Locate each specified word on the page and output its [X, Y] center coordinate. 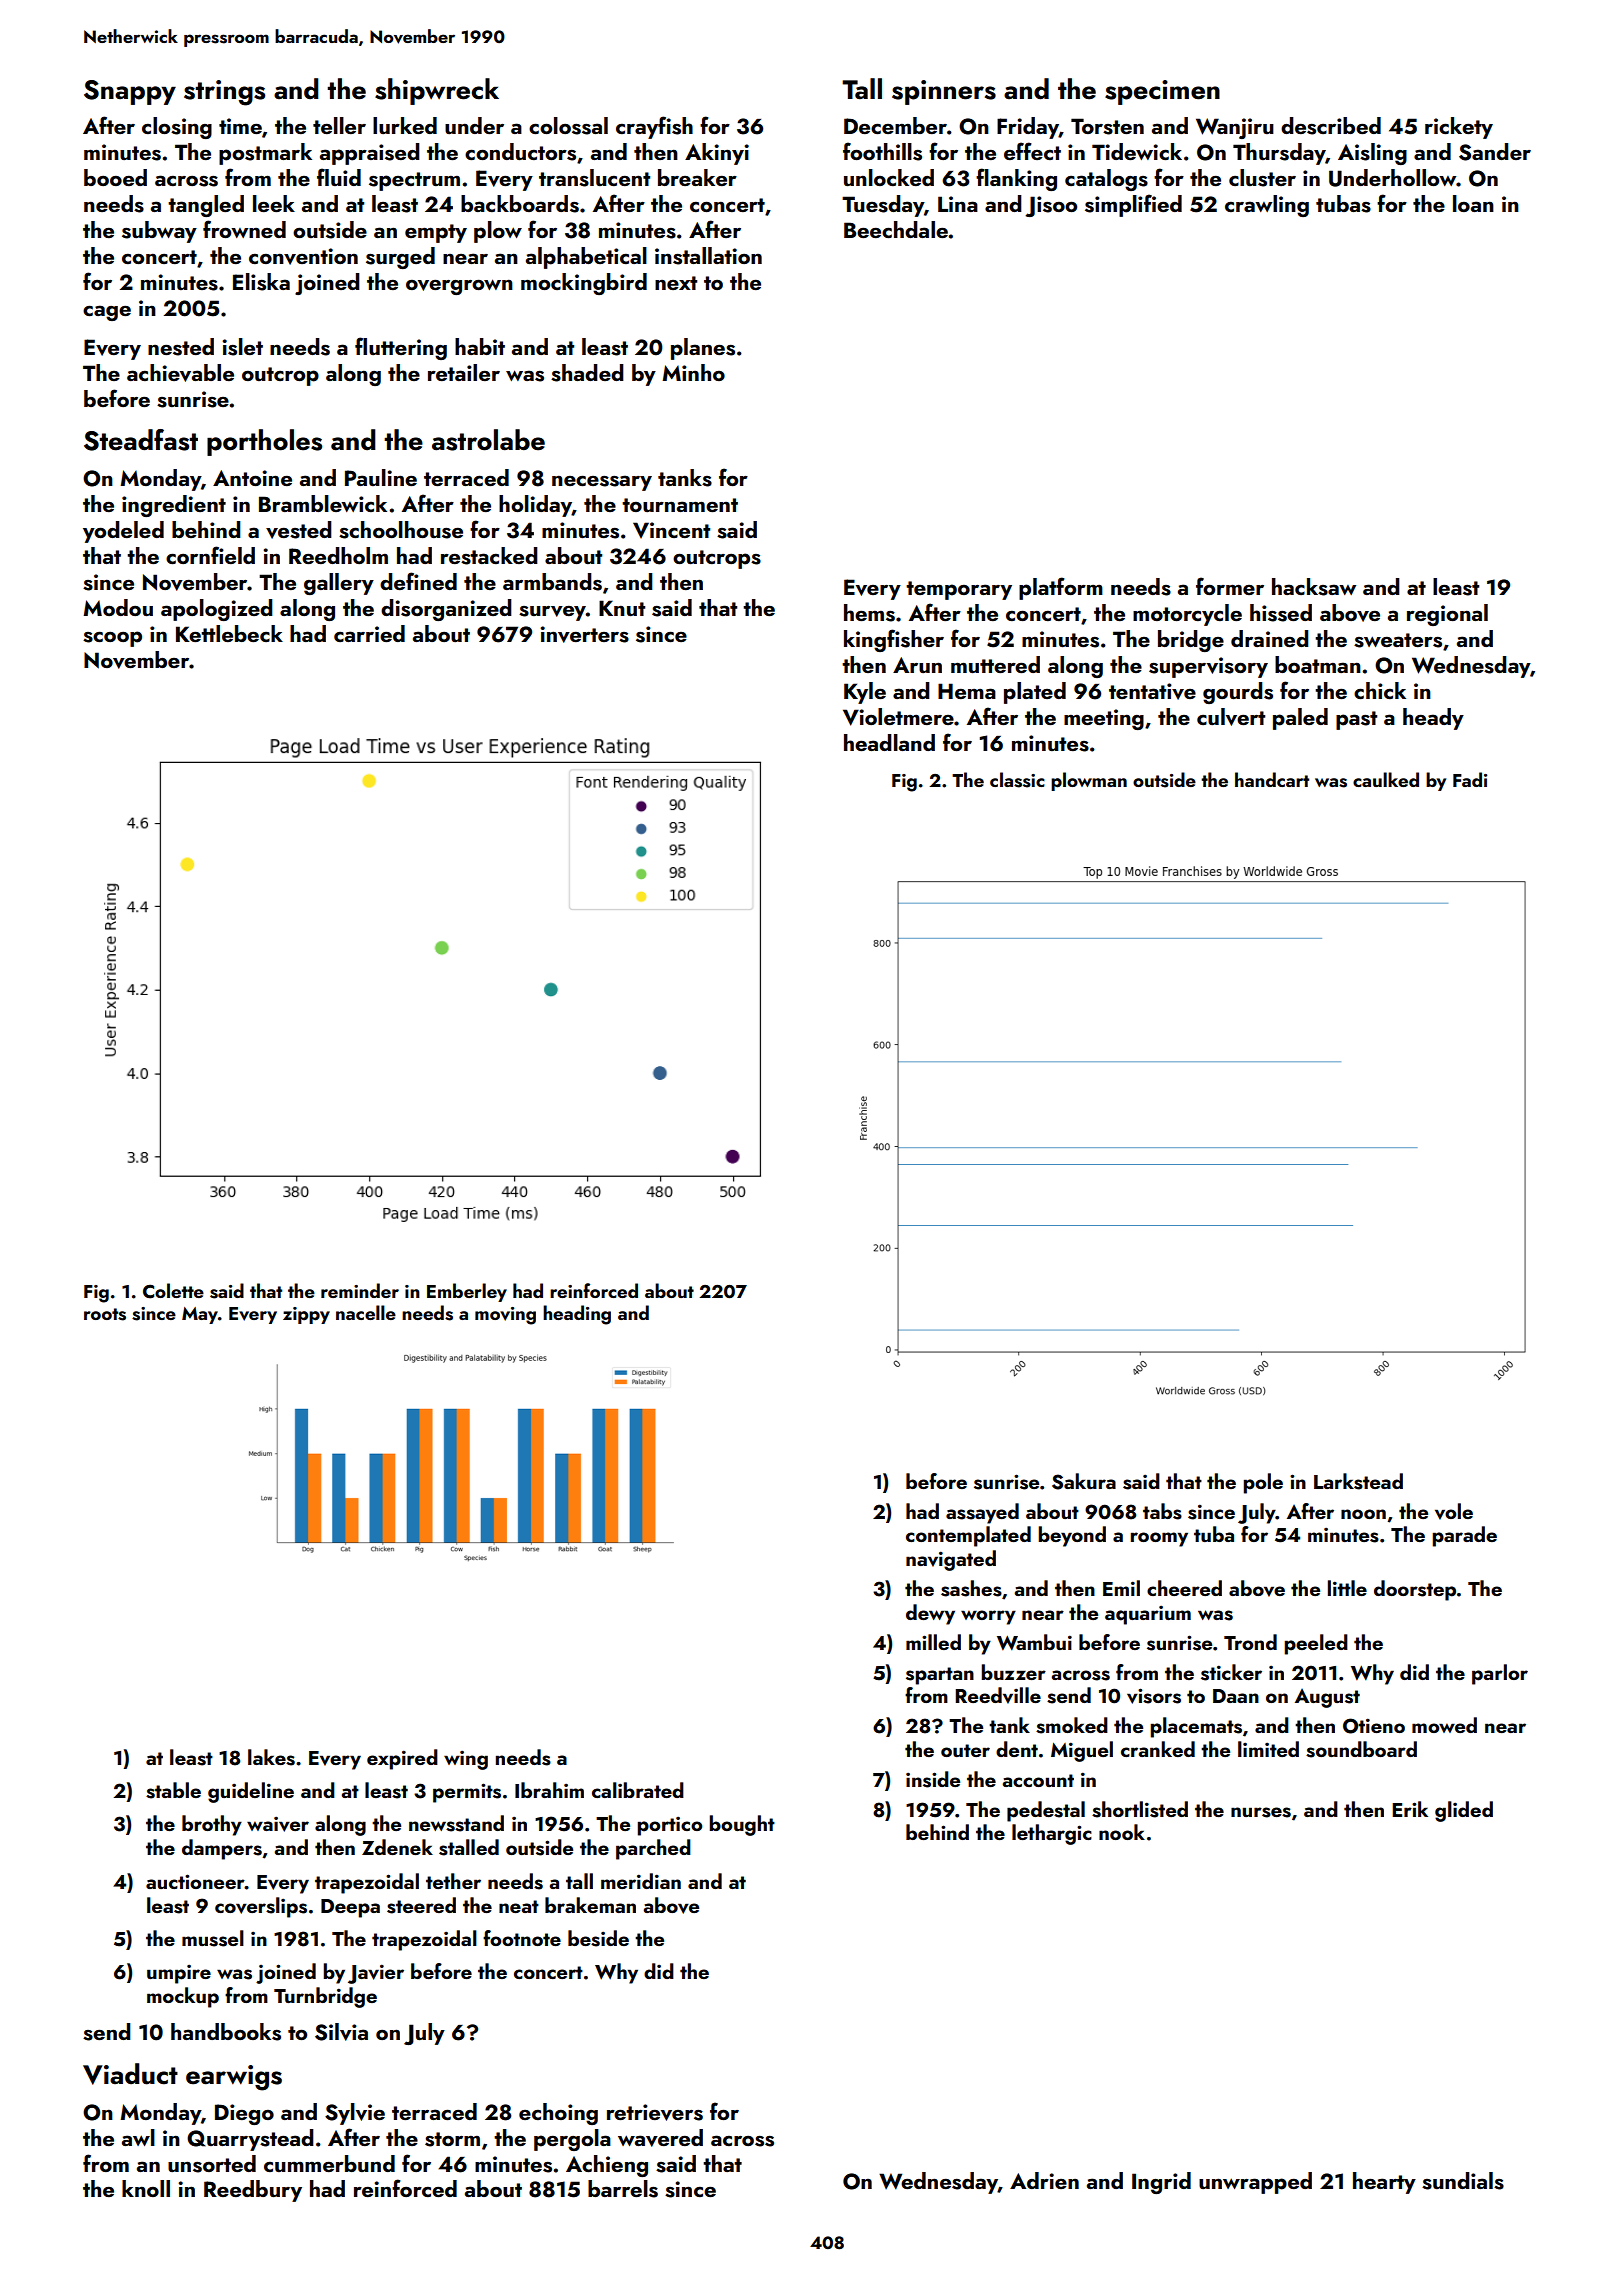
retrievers [655, 2112]
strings [224, 93]
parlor [1500, 1674]
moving [505, 1316]
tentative [1152, 691]
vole [1454, 1511]
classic [1017, 780]
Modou [118, 607]
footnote [522, 1938]
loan [1473, 203]
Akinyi [717, 154]
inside [933, 1779]
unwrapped [1255, 2183]
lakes [271, 1757]
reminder [360, 1290]
